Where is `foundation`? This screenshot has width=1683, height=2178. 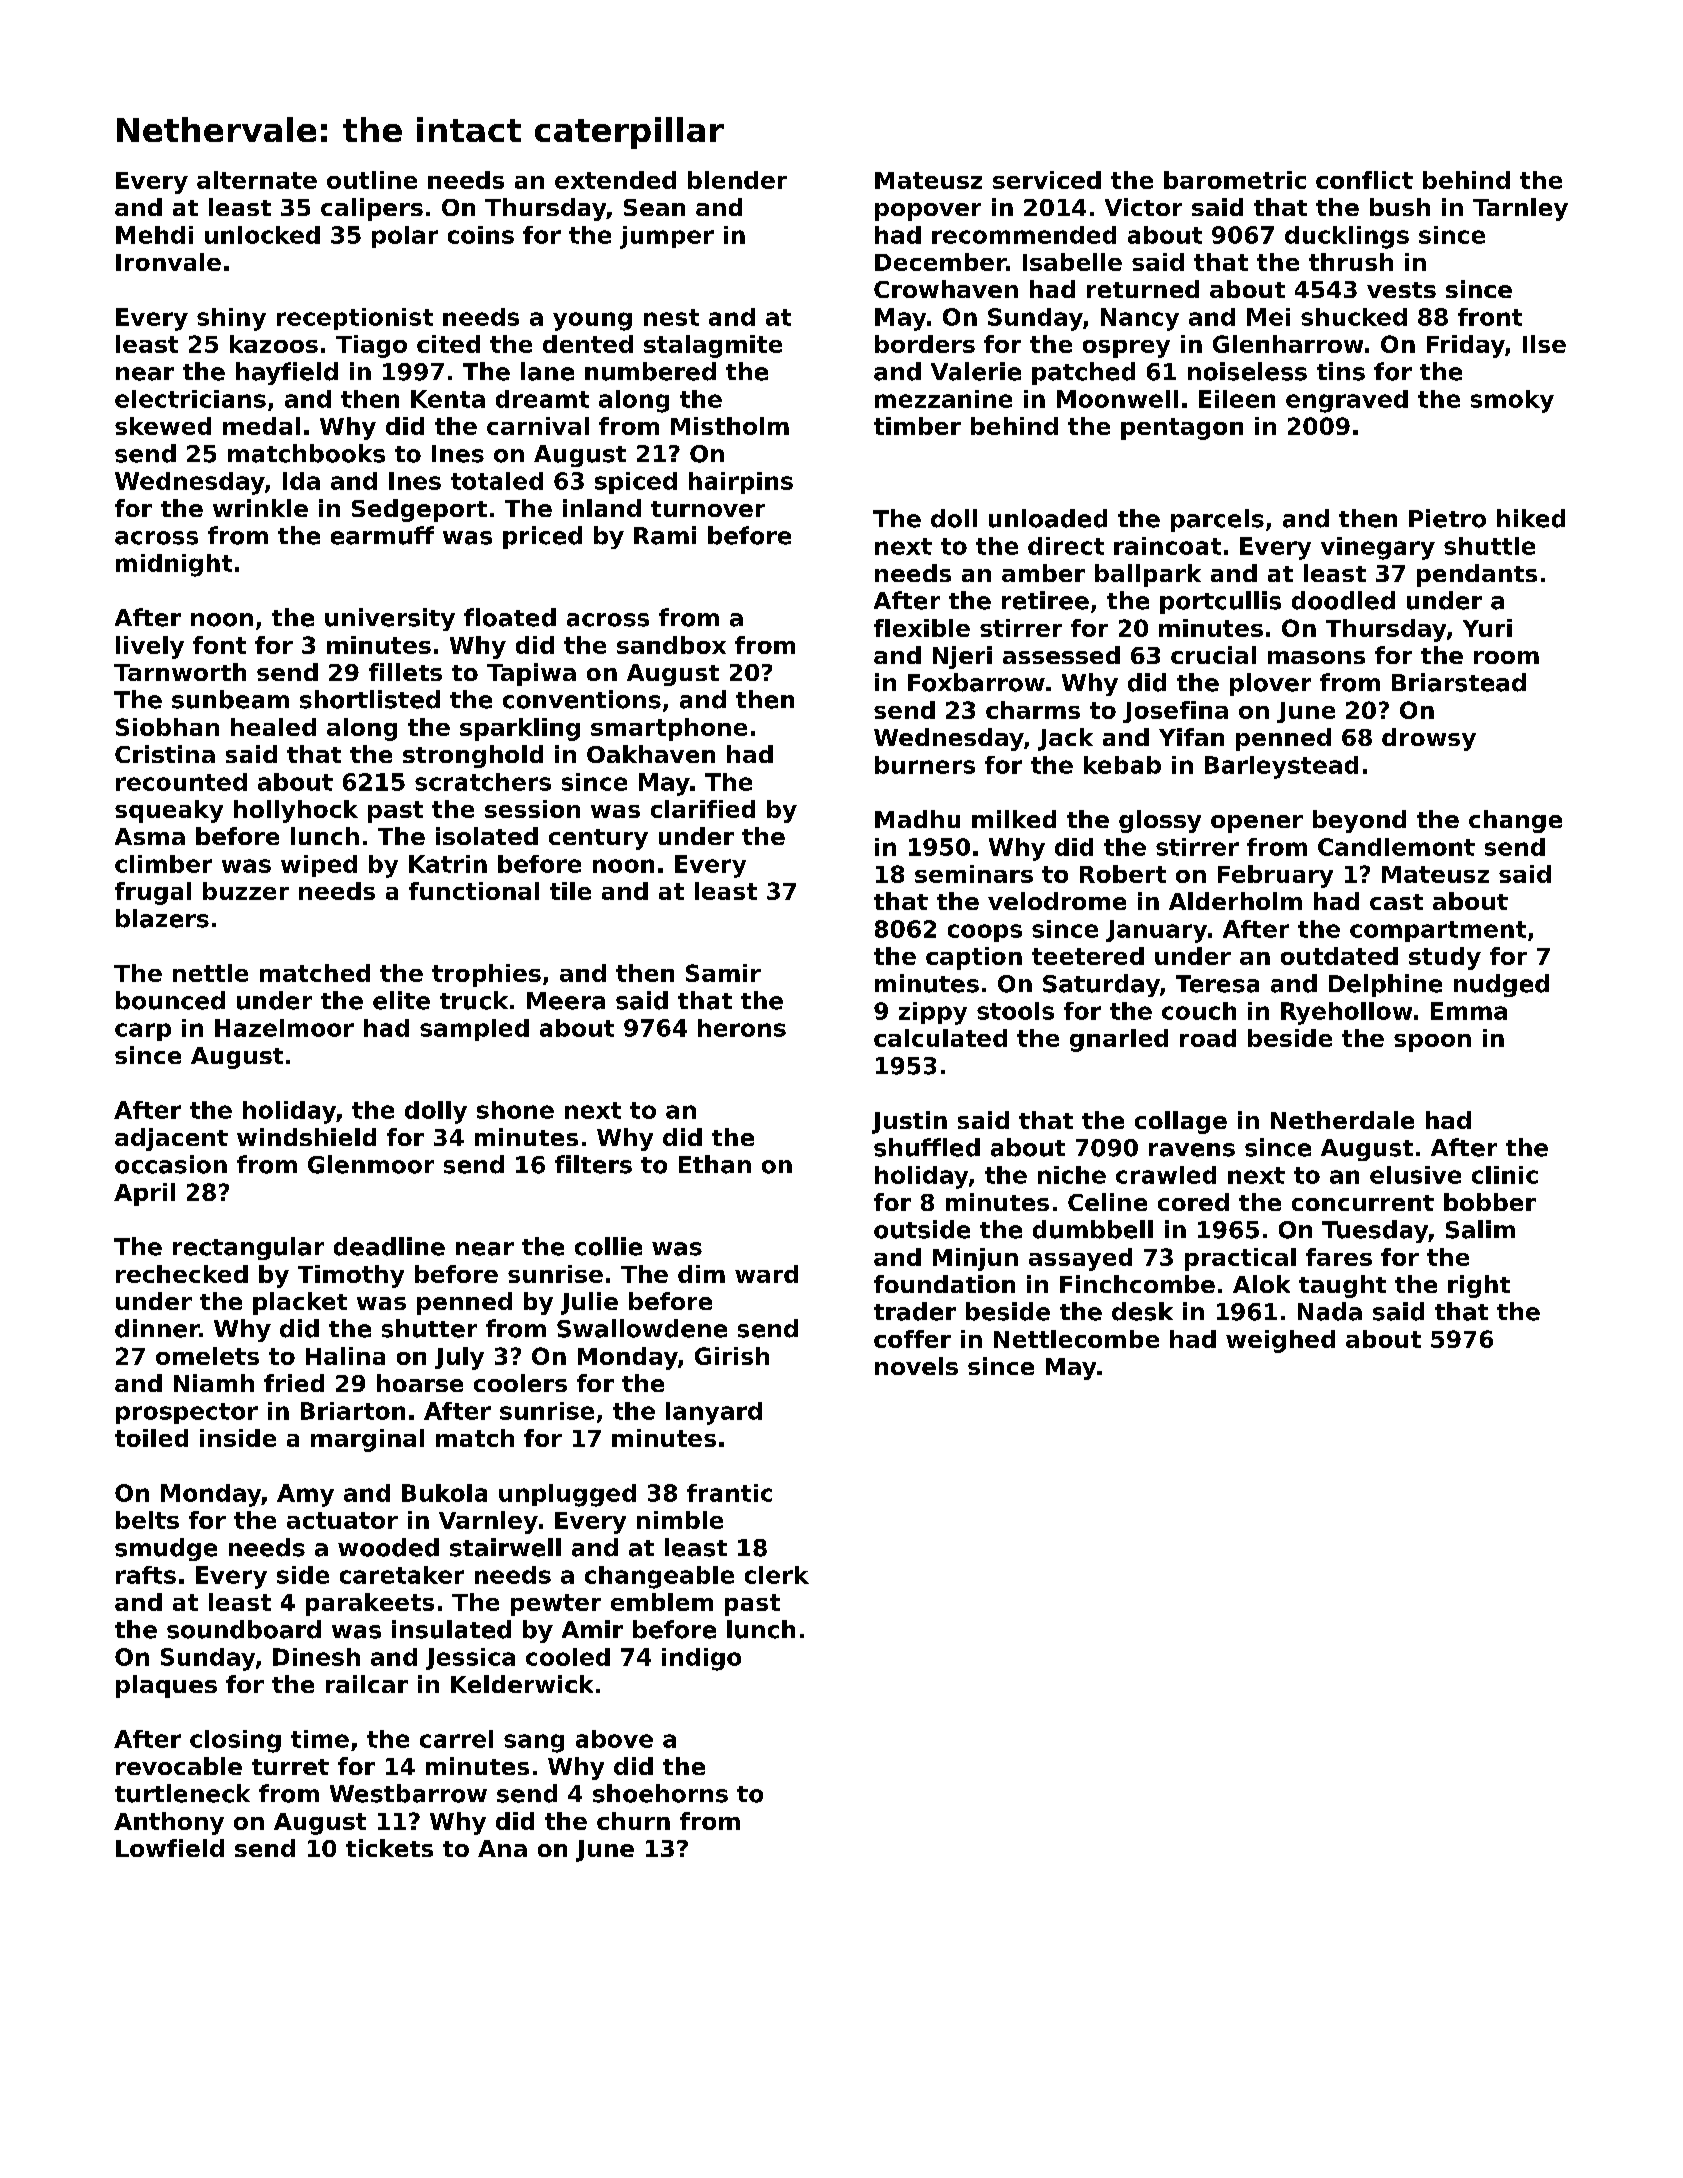 foundation is located at coordinates (944, 1284).
